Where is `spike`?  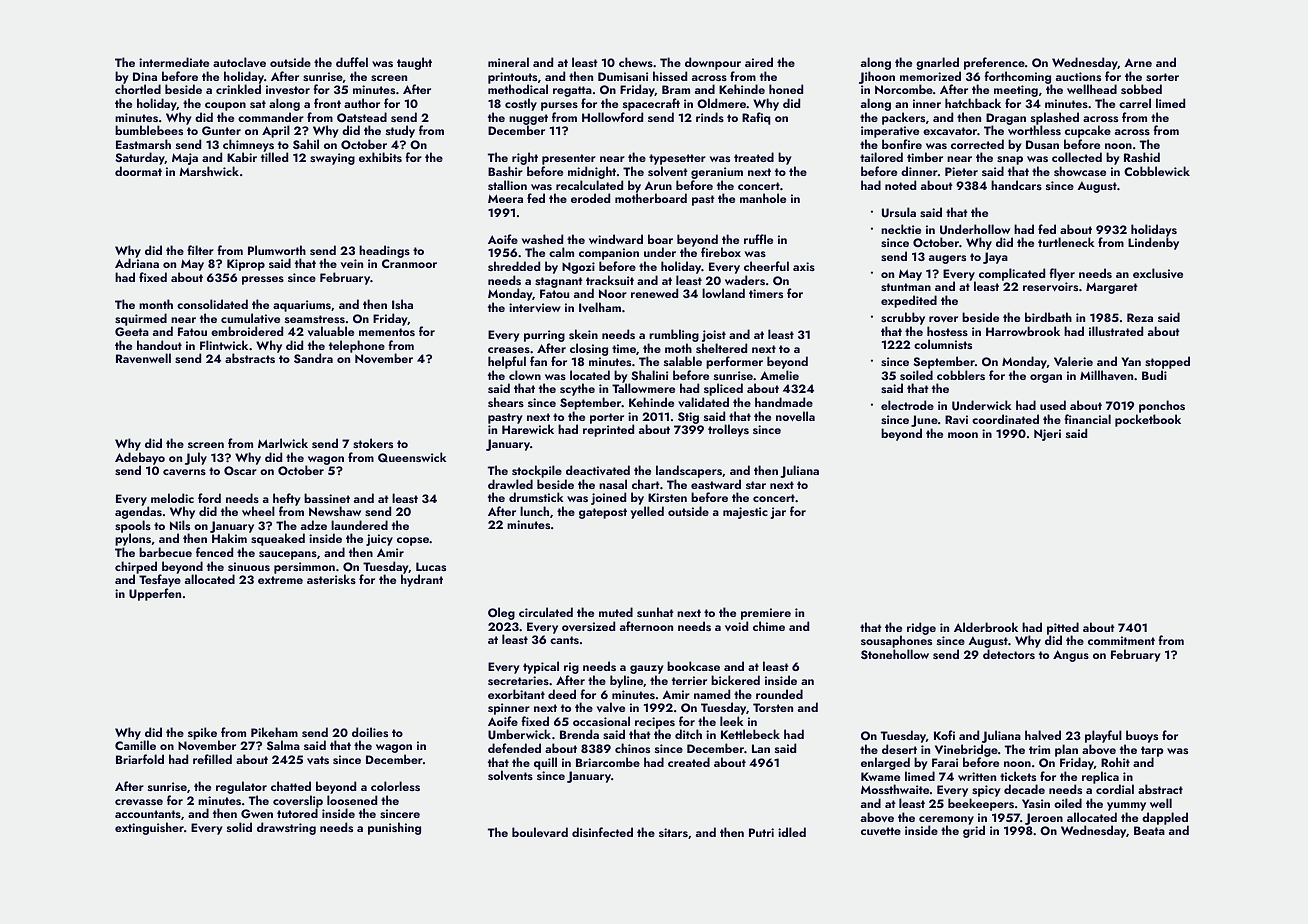 spike is located at coordinates (203, 734).
